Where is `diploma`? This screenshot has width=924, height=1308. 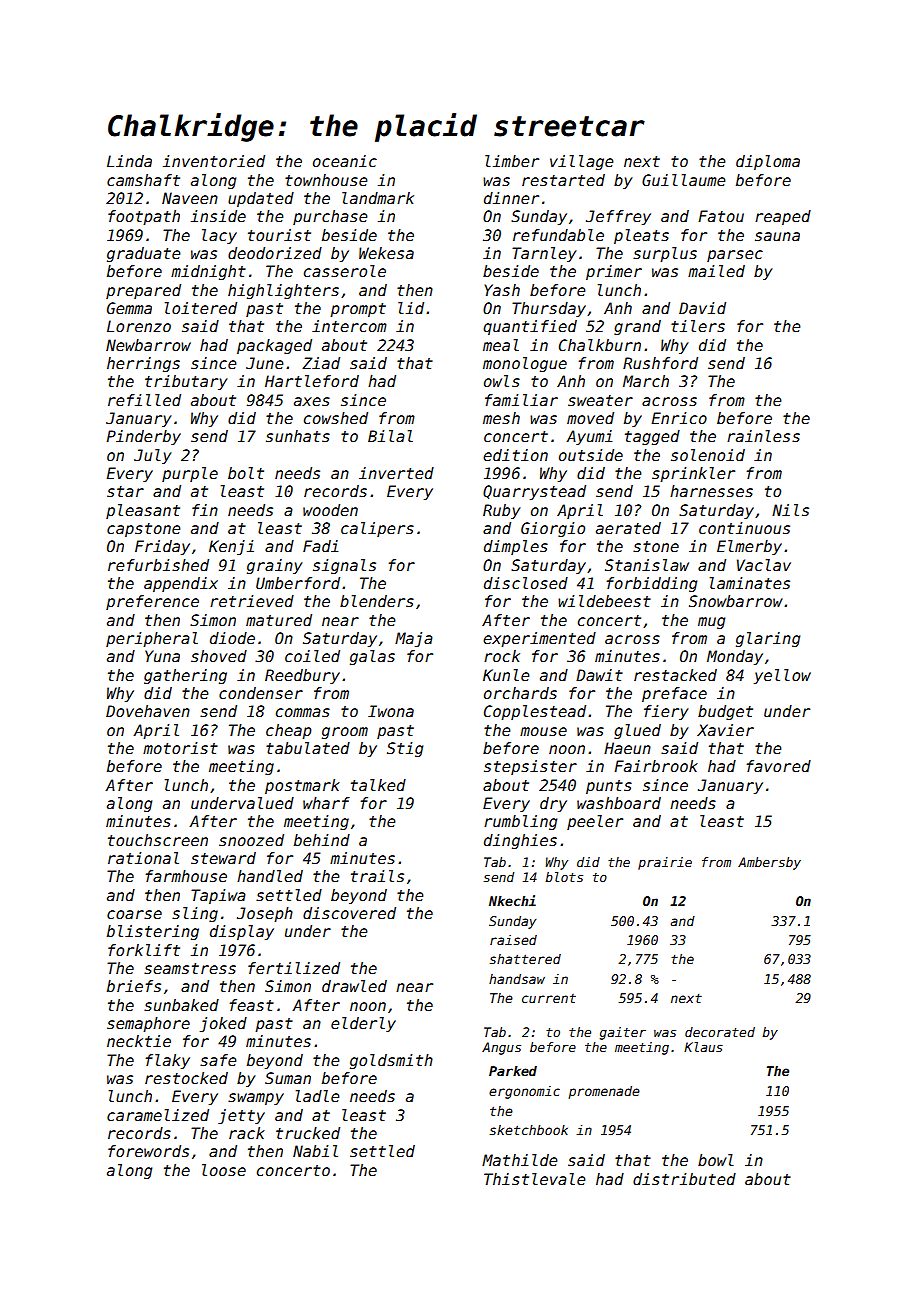
diploma is located at coordinates (768, 162).
